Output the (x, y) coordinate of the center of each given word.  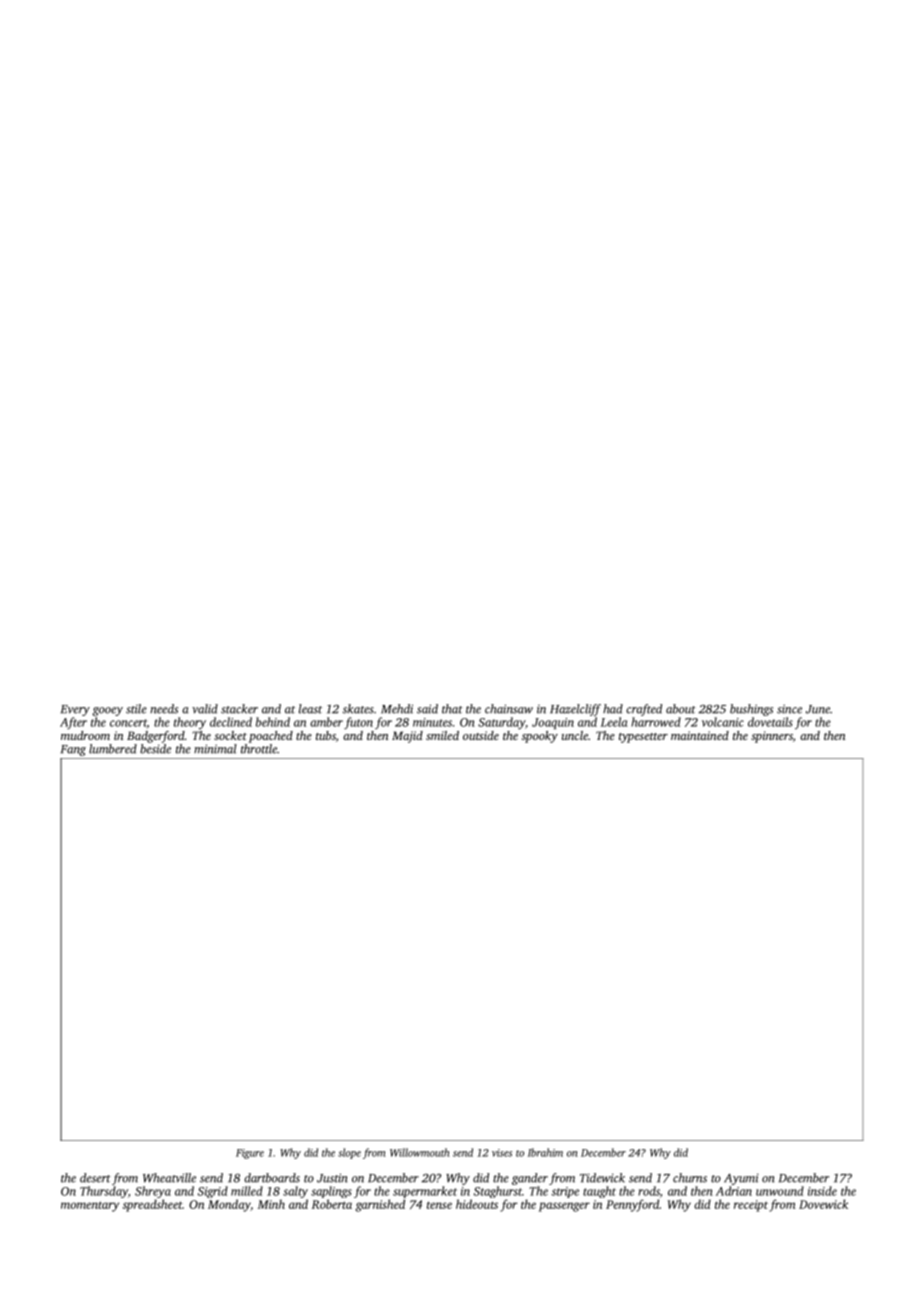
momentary (90, 1206)
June (818, 709)
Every (75, 710)
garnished (380, 1205)
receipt (751, 1206)
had (613, 709)
